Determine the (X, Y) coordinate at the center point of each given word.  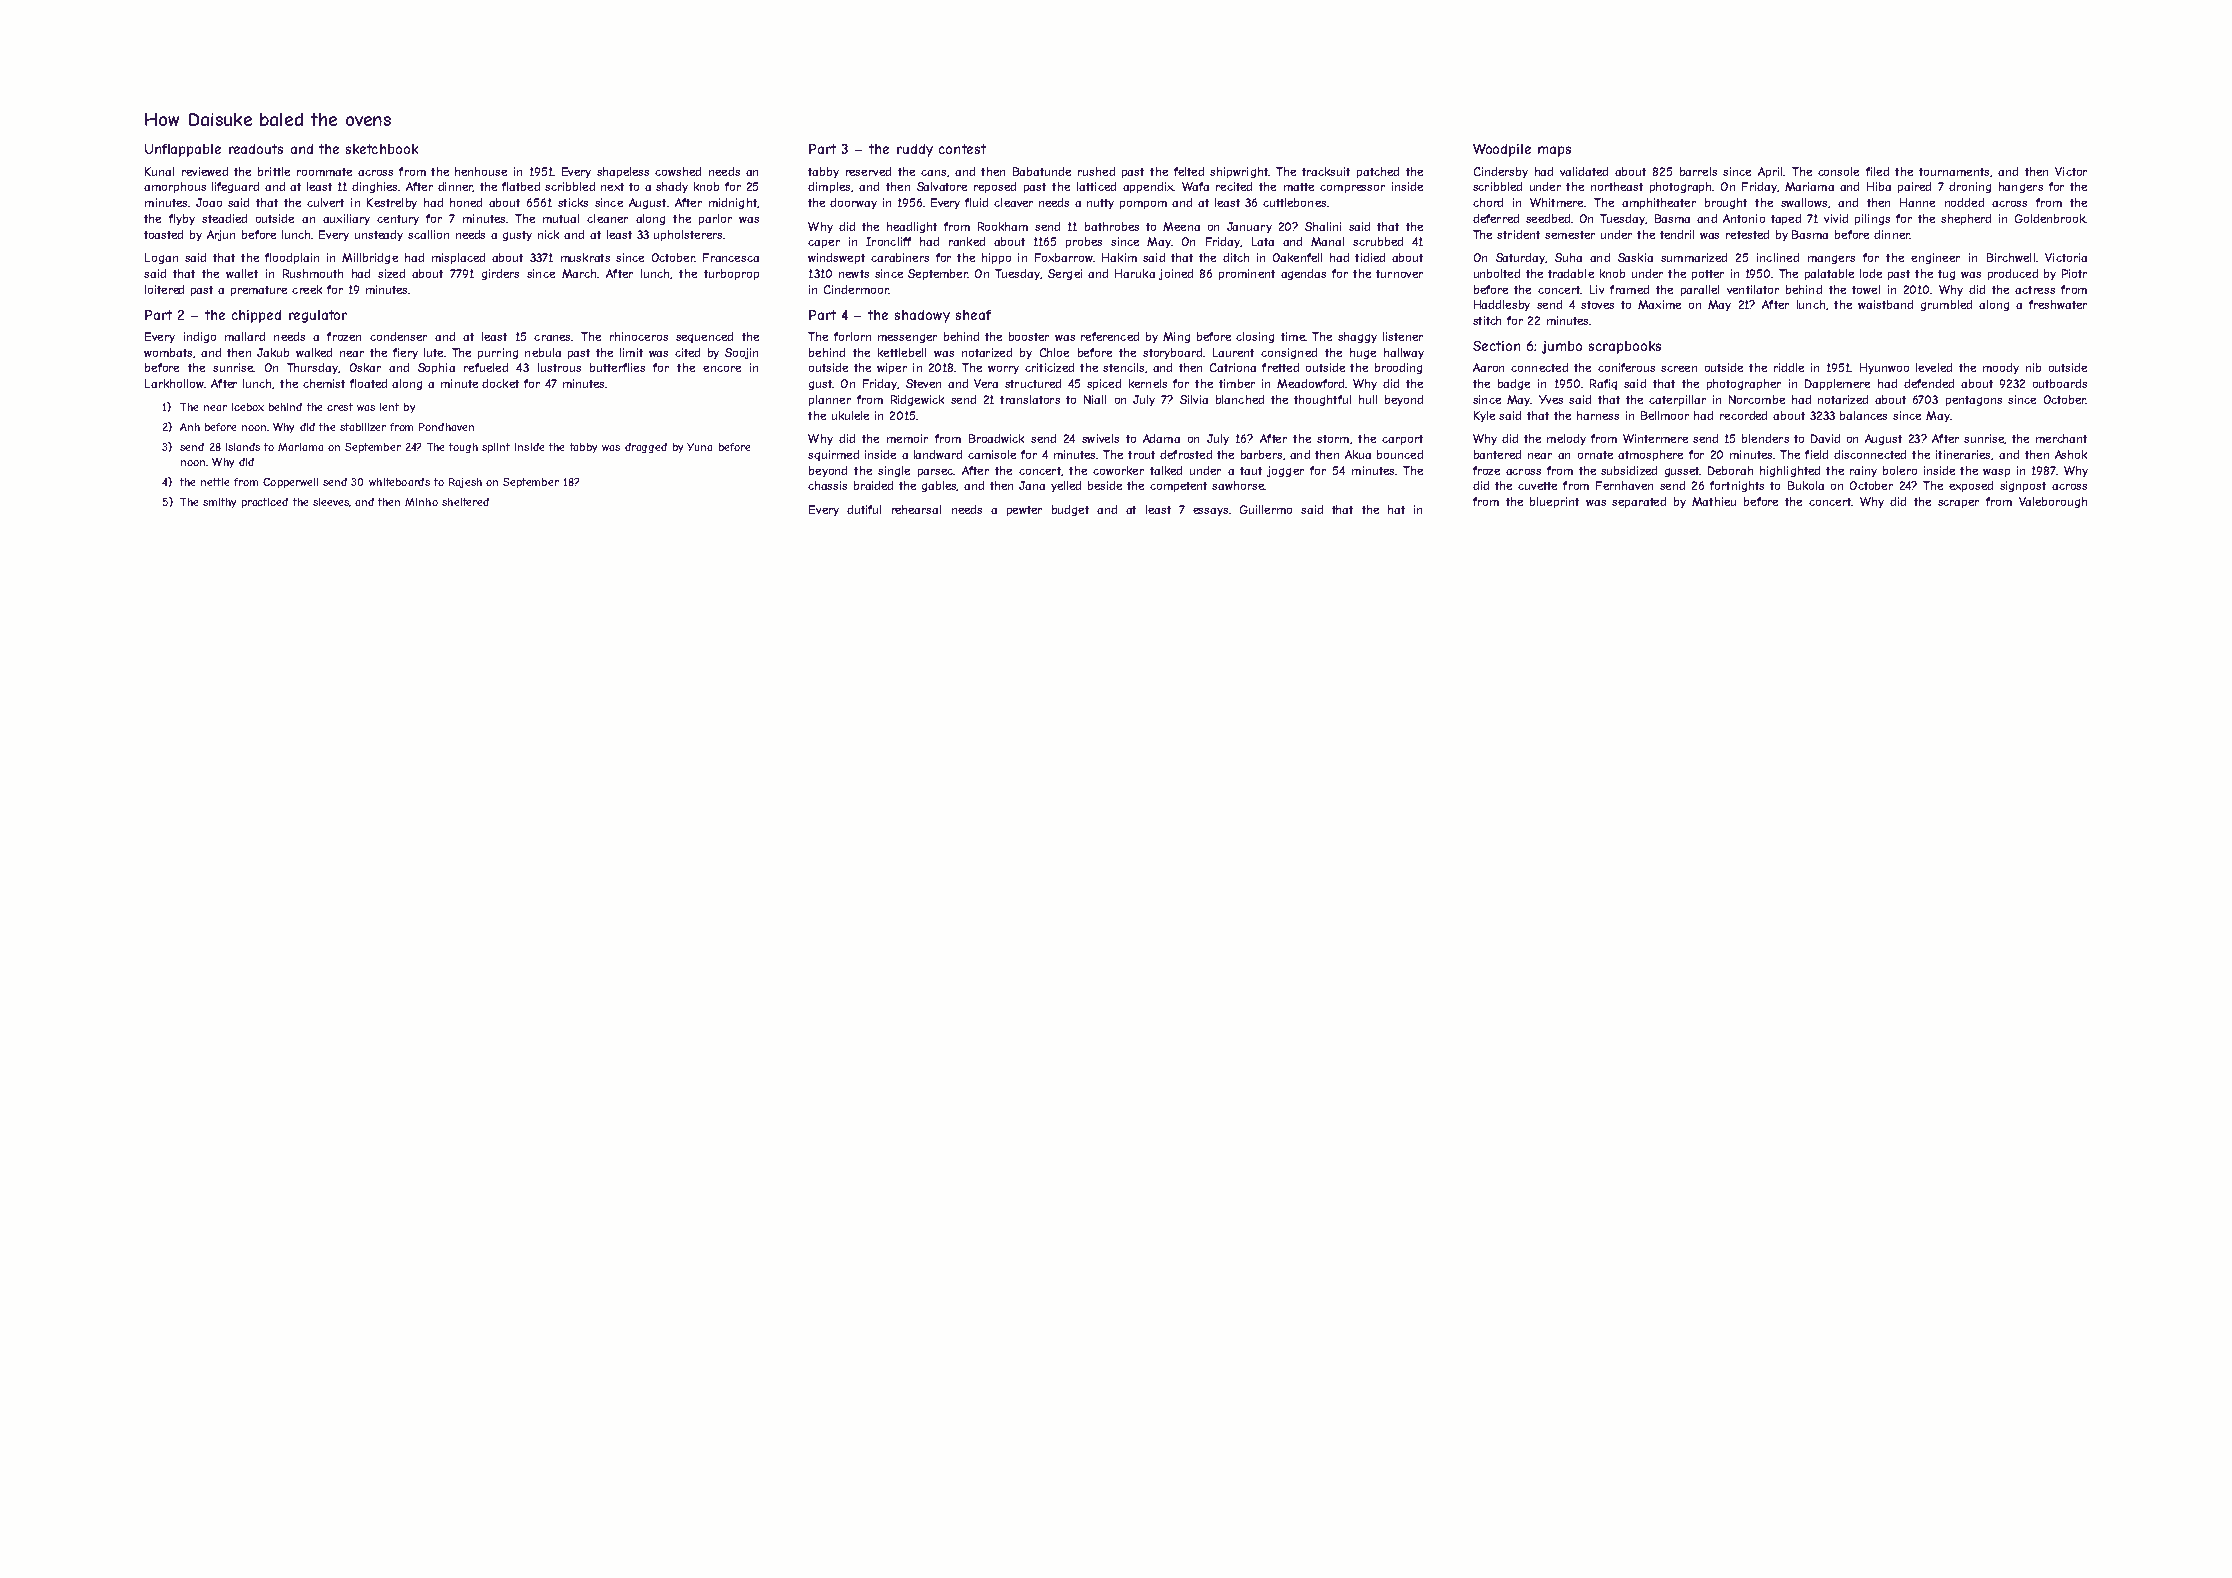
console (1838, 171)
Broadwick (996, 438)
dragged (646, 448)
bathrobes (1112, 226)
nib (2033, 367)
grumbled (1946, 305)
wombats (168, 352)
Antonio (1744, 218)
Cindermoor (856, 289)
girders (500, 274)
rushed (1096, 171)
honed (466, 202)
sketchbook (382, 149)
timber (1237, 383)
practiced (265, 503)
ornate (1595, 455)
